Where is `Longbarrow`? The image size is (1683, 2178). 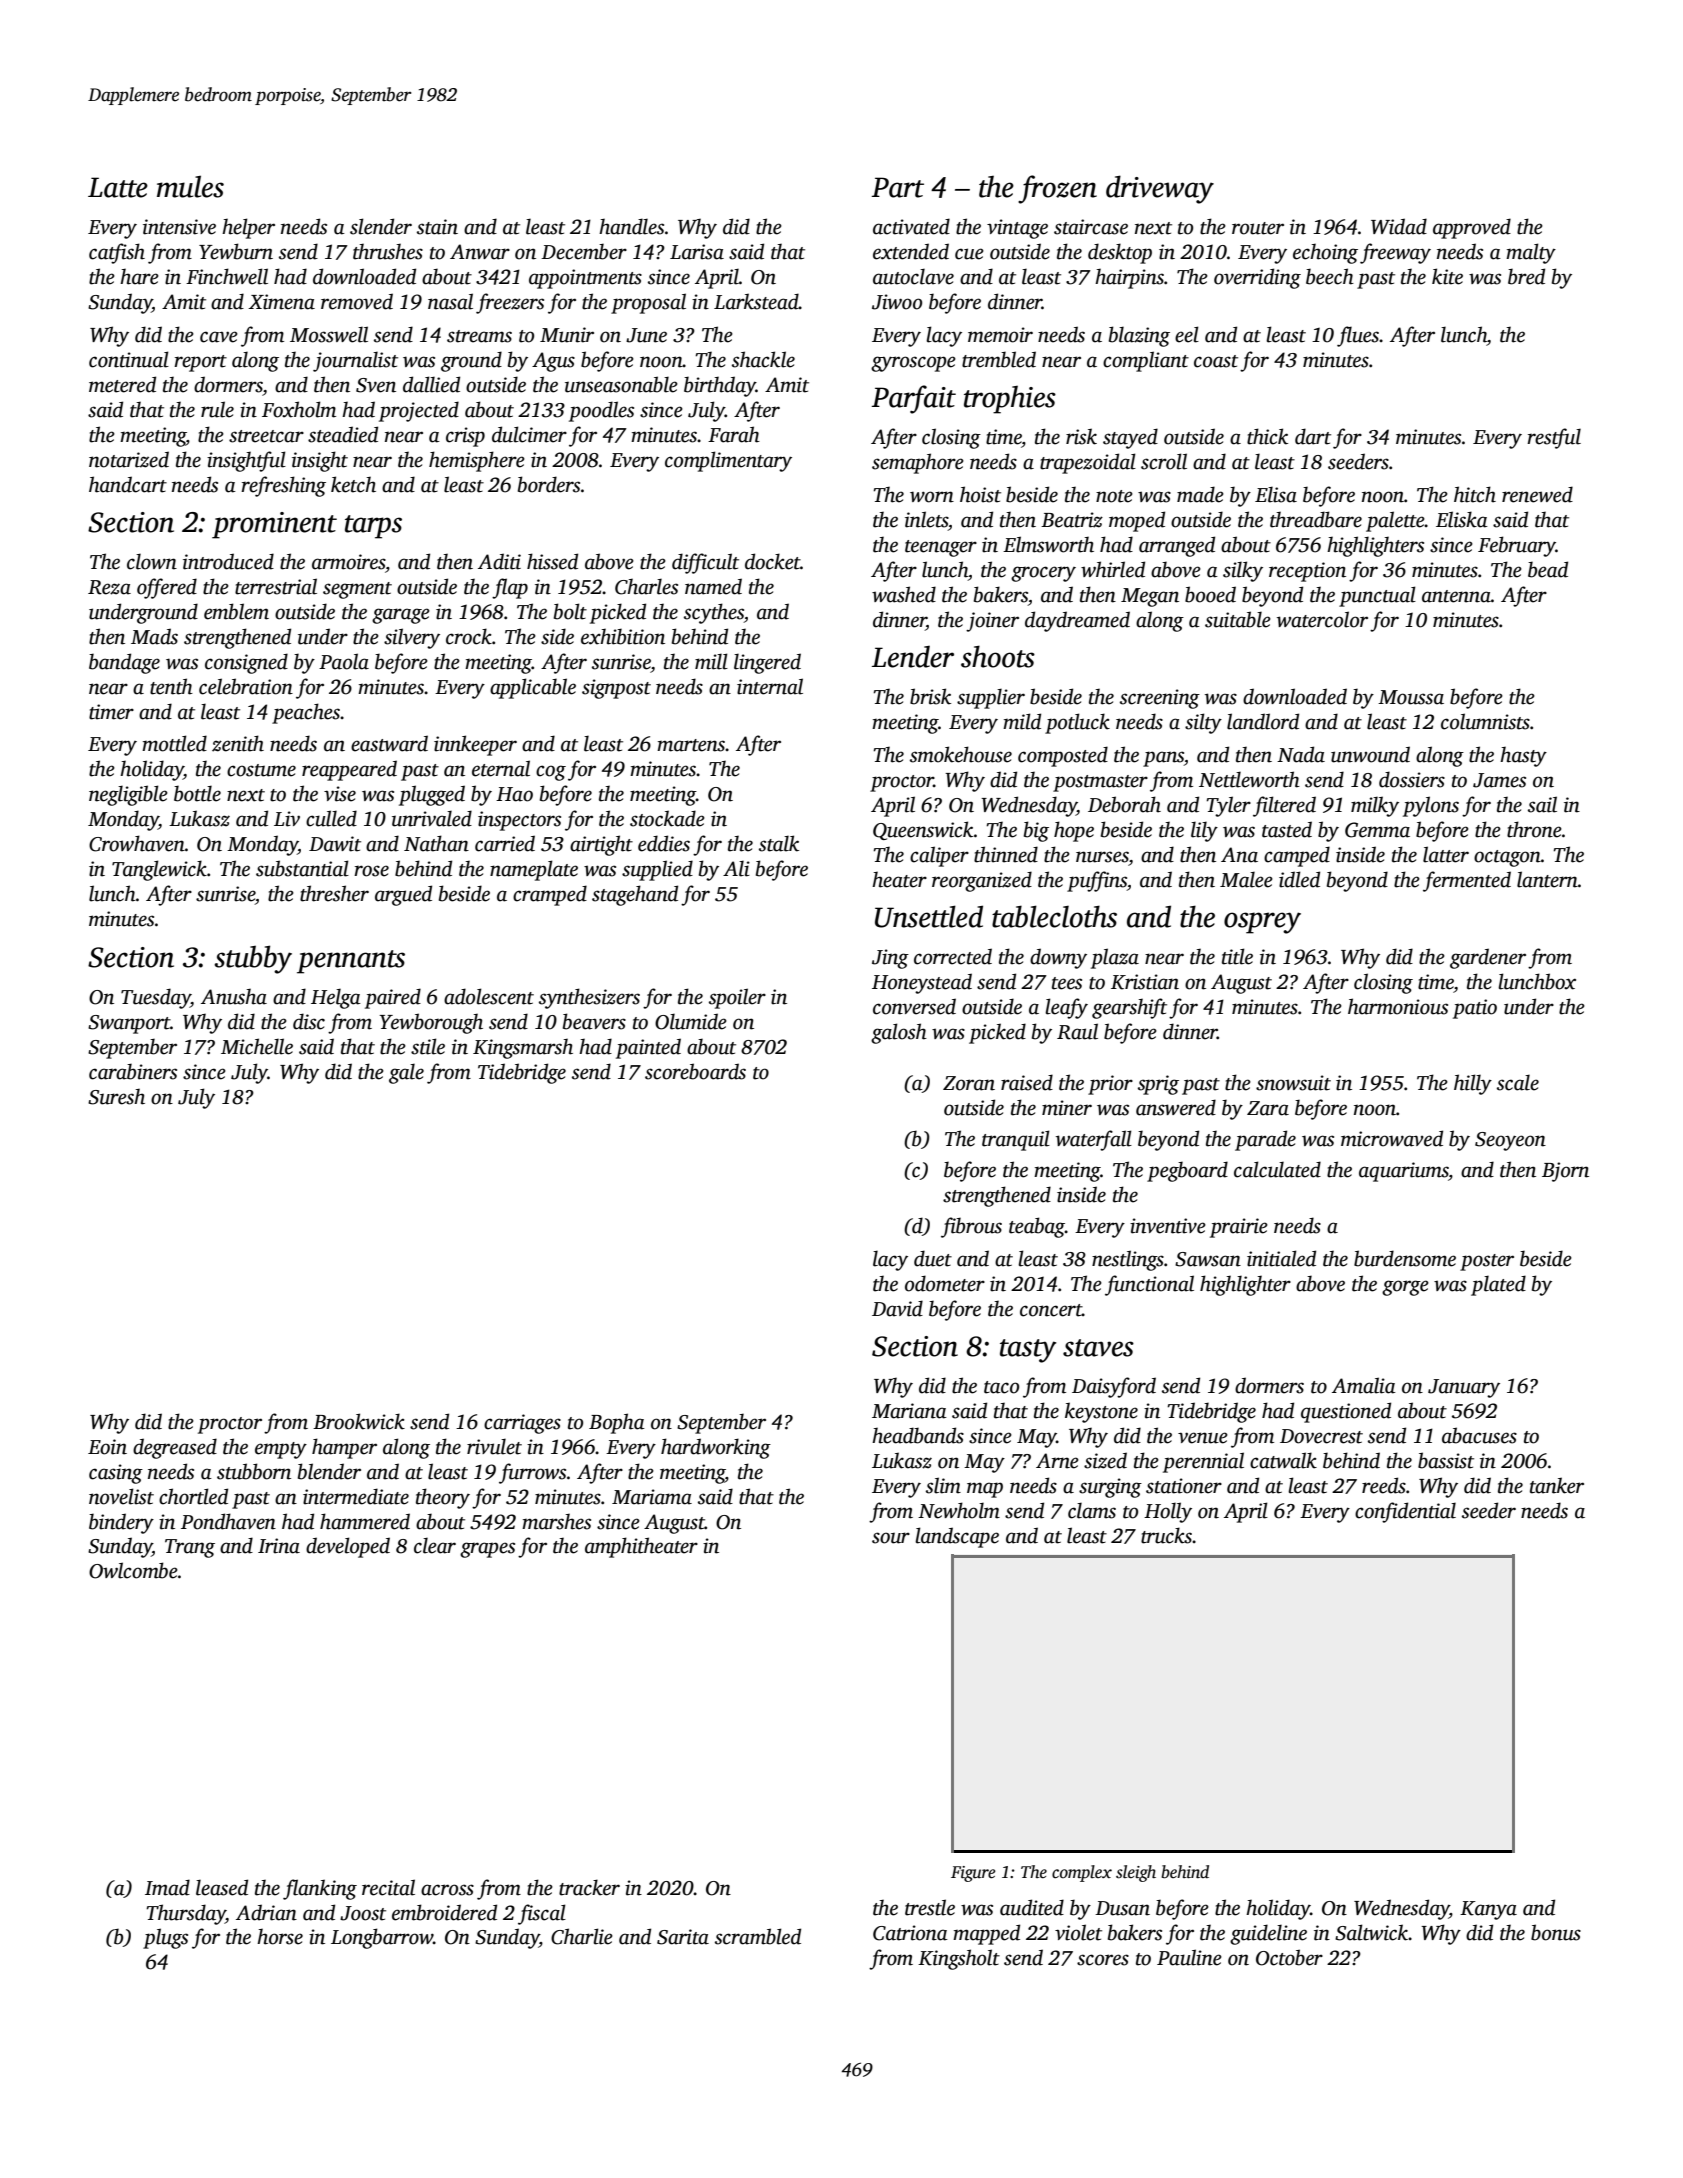
Longbarrow is located at coordinates (382, 1938).
